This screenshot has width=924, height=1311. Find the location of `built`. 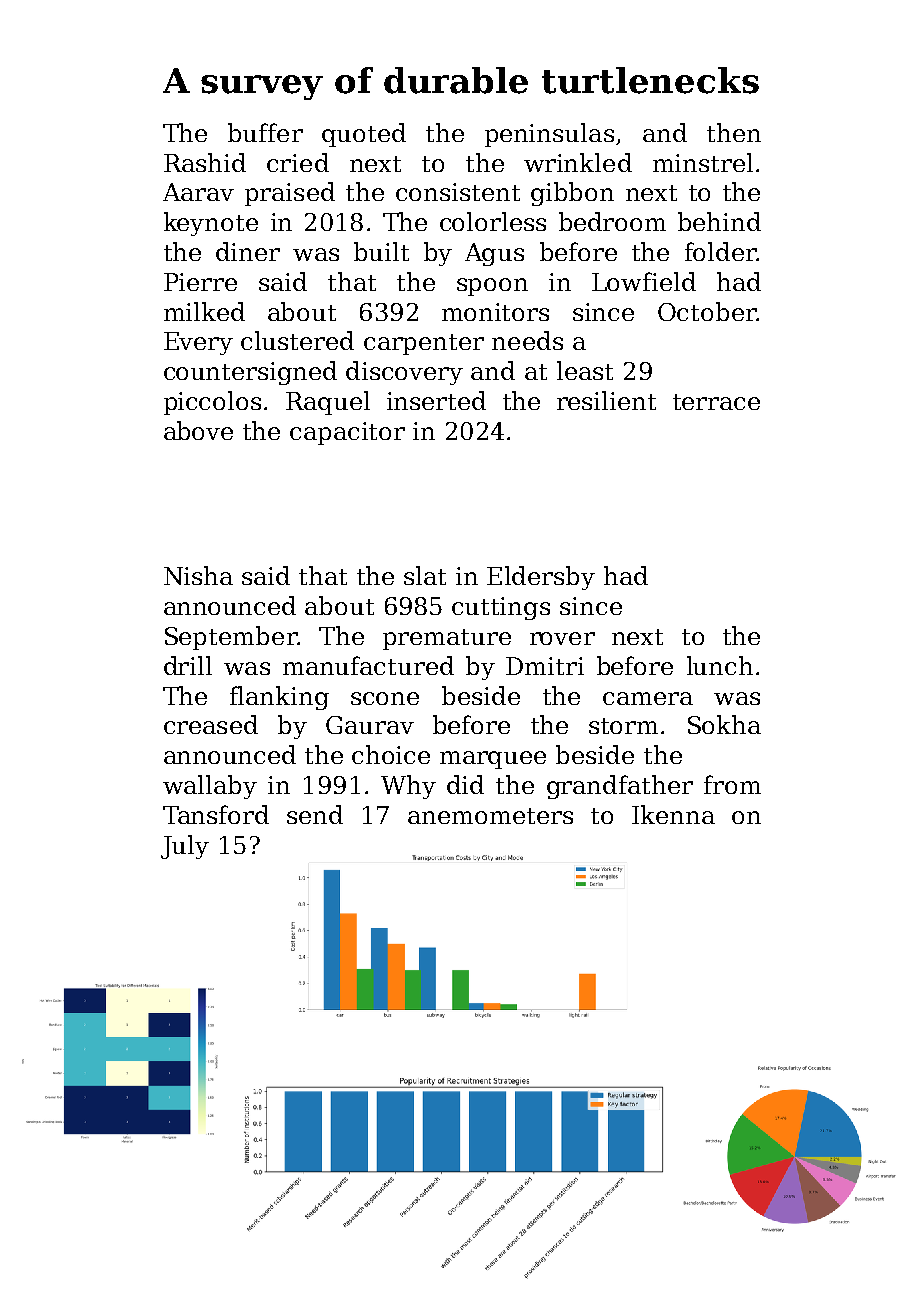

built is located at coordinates (381, 251).
